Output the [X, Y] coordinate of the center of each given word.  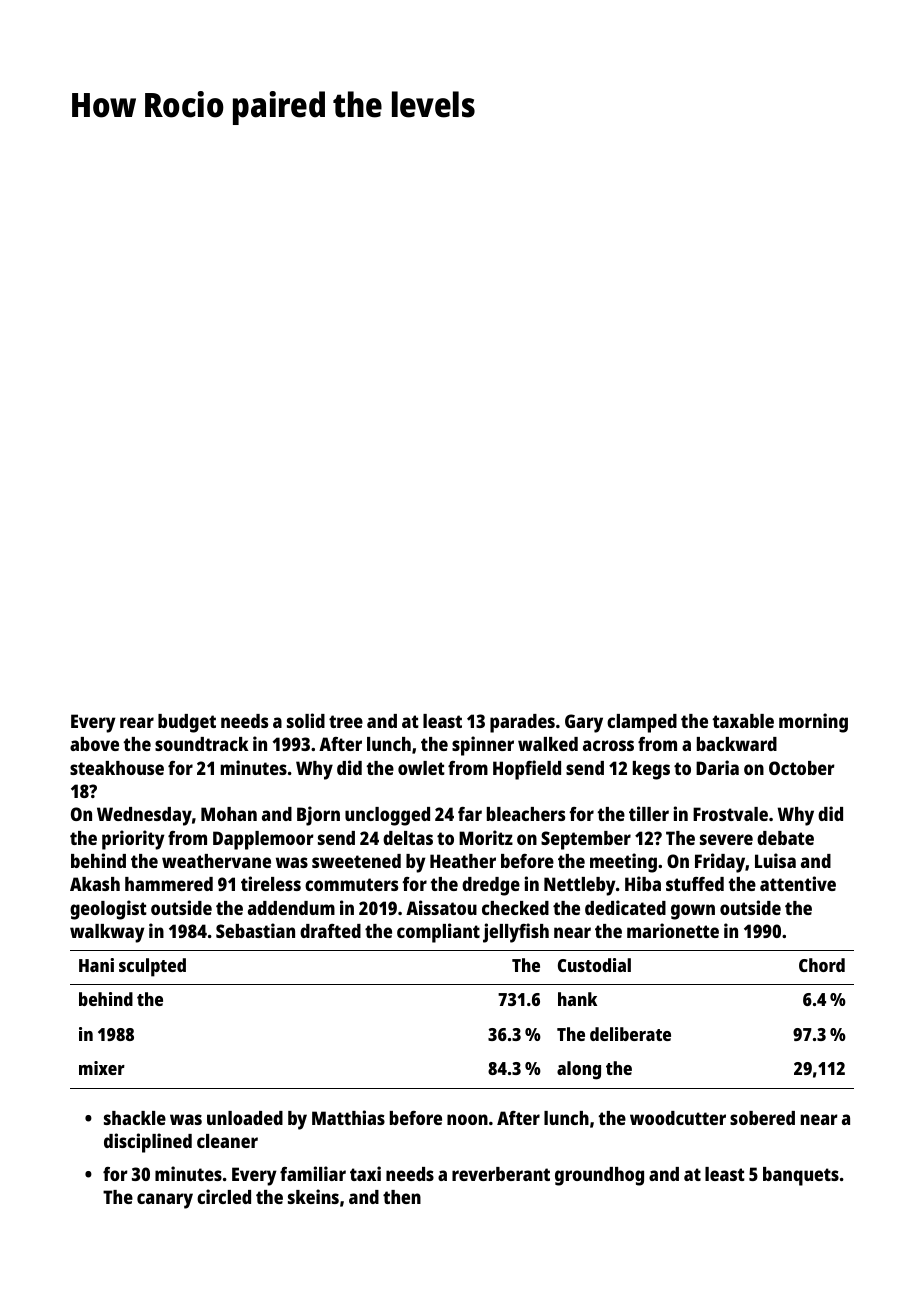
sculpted [152, 967]
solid [306, 720]
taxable [743, 721]
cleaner [227, 1141]
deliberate [630, 1034]
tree [346, 721]
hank [577, 999]
